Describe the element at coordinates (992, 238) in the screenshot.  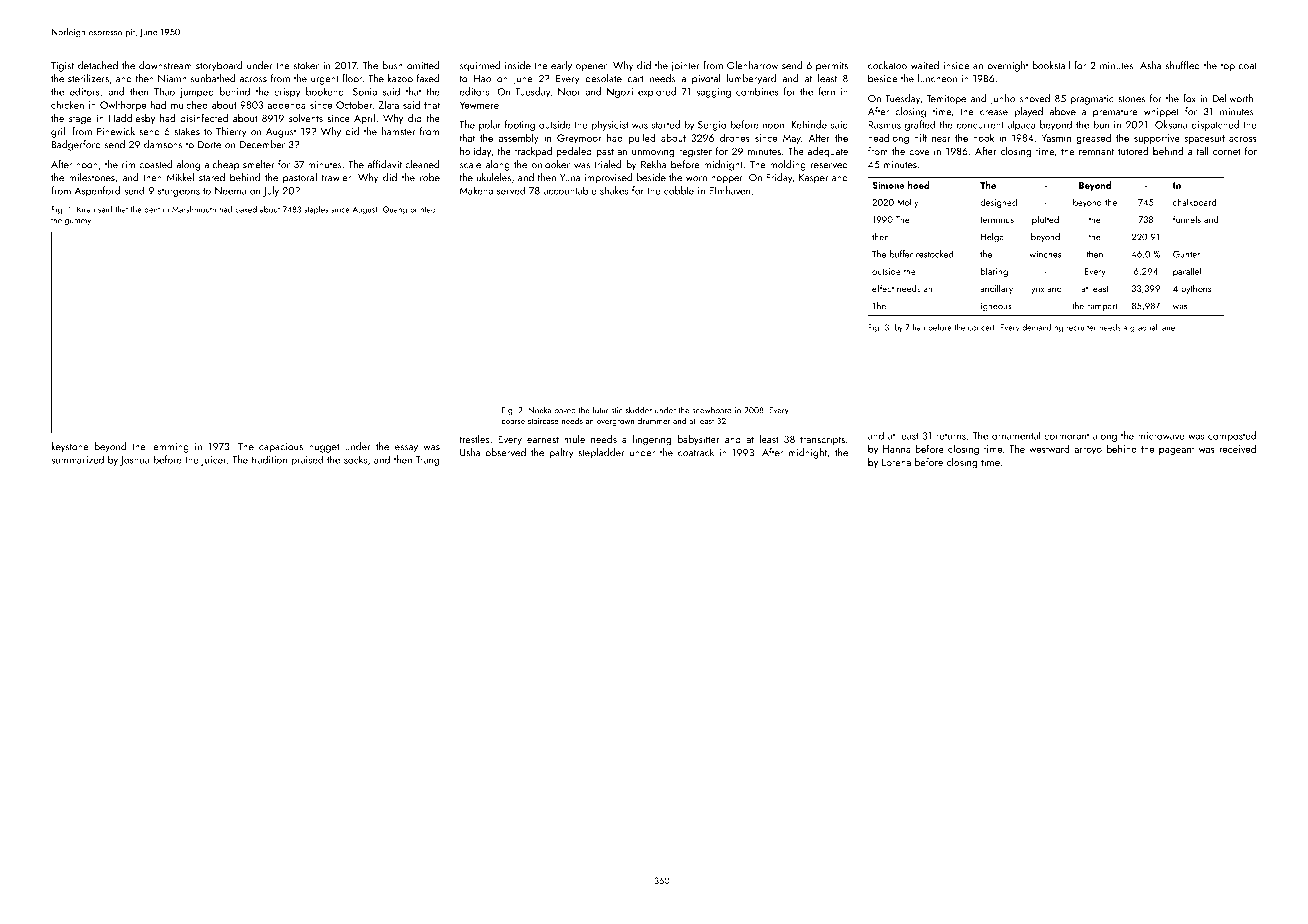
I see `Helga` at that location.
